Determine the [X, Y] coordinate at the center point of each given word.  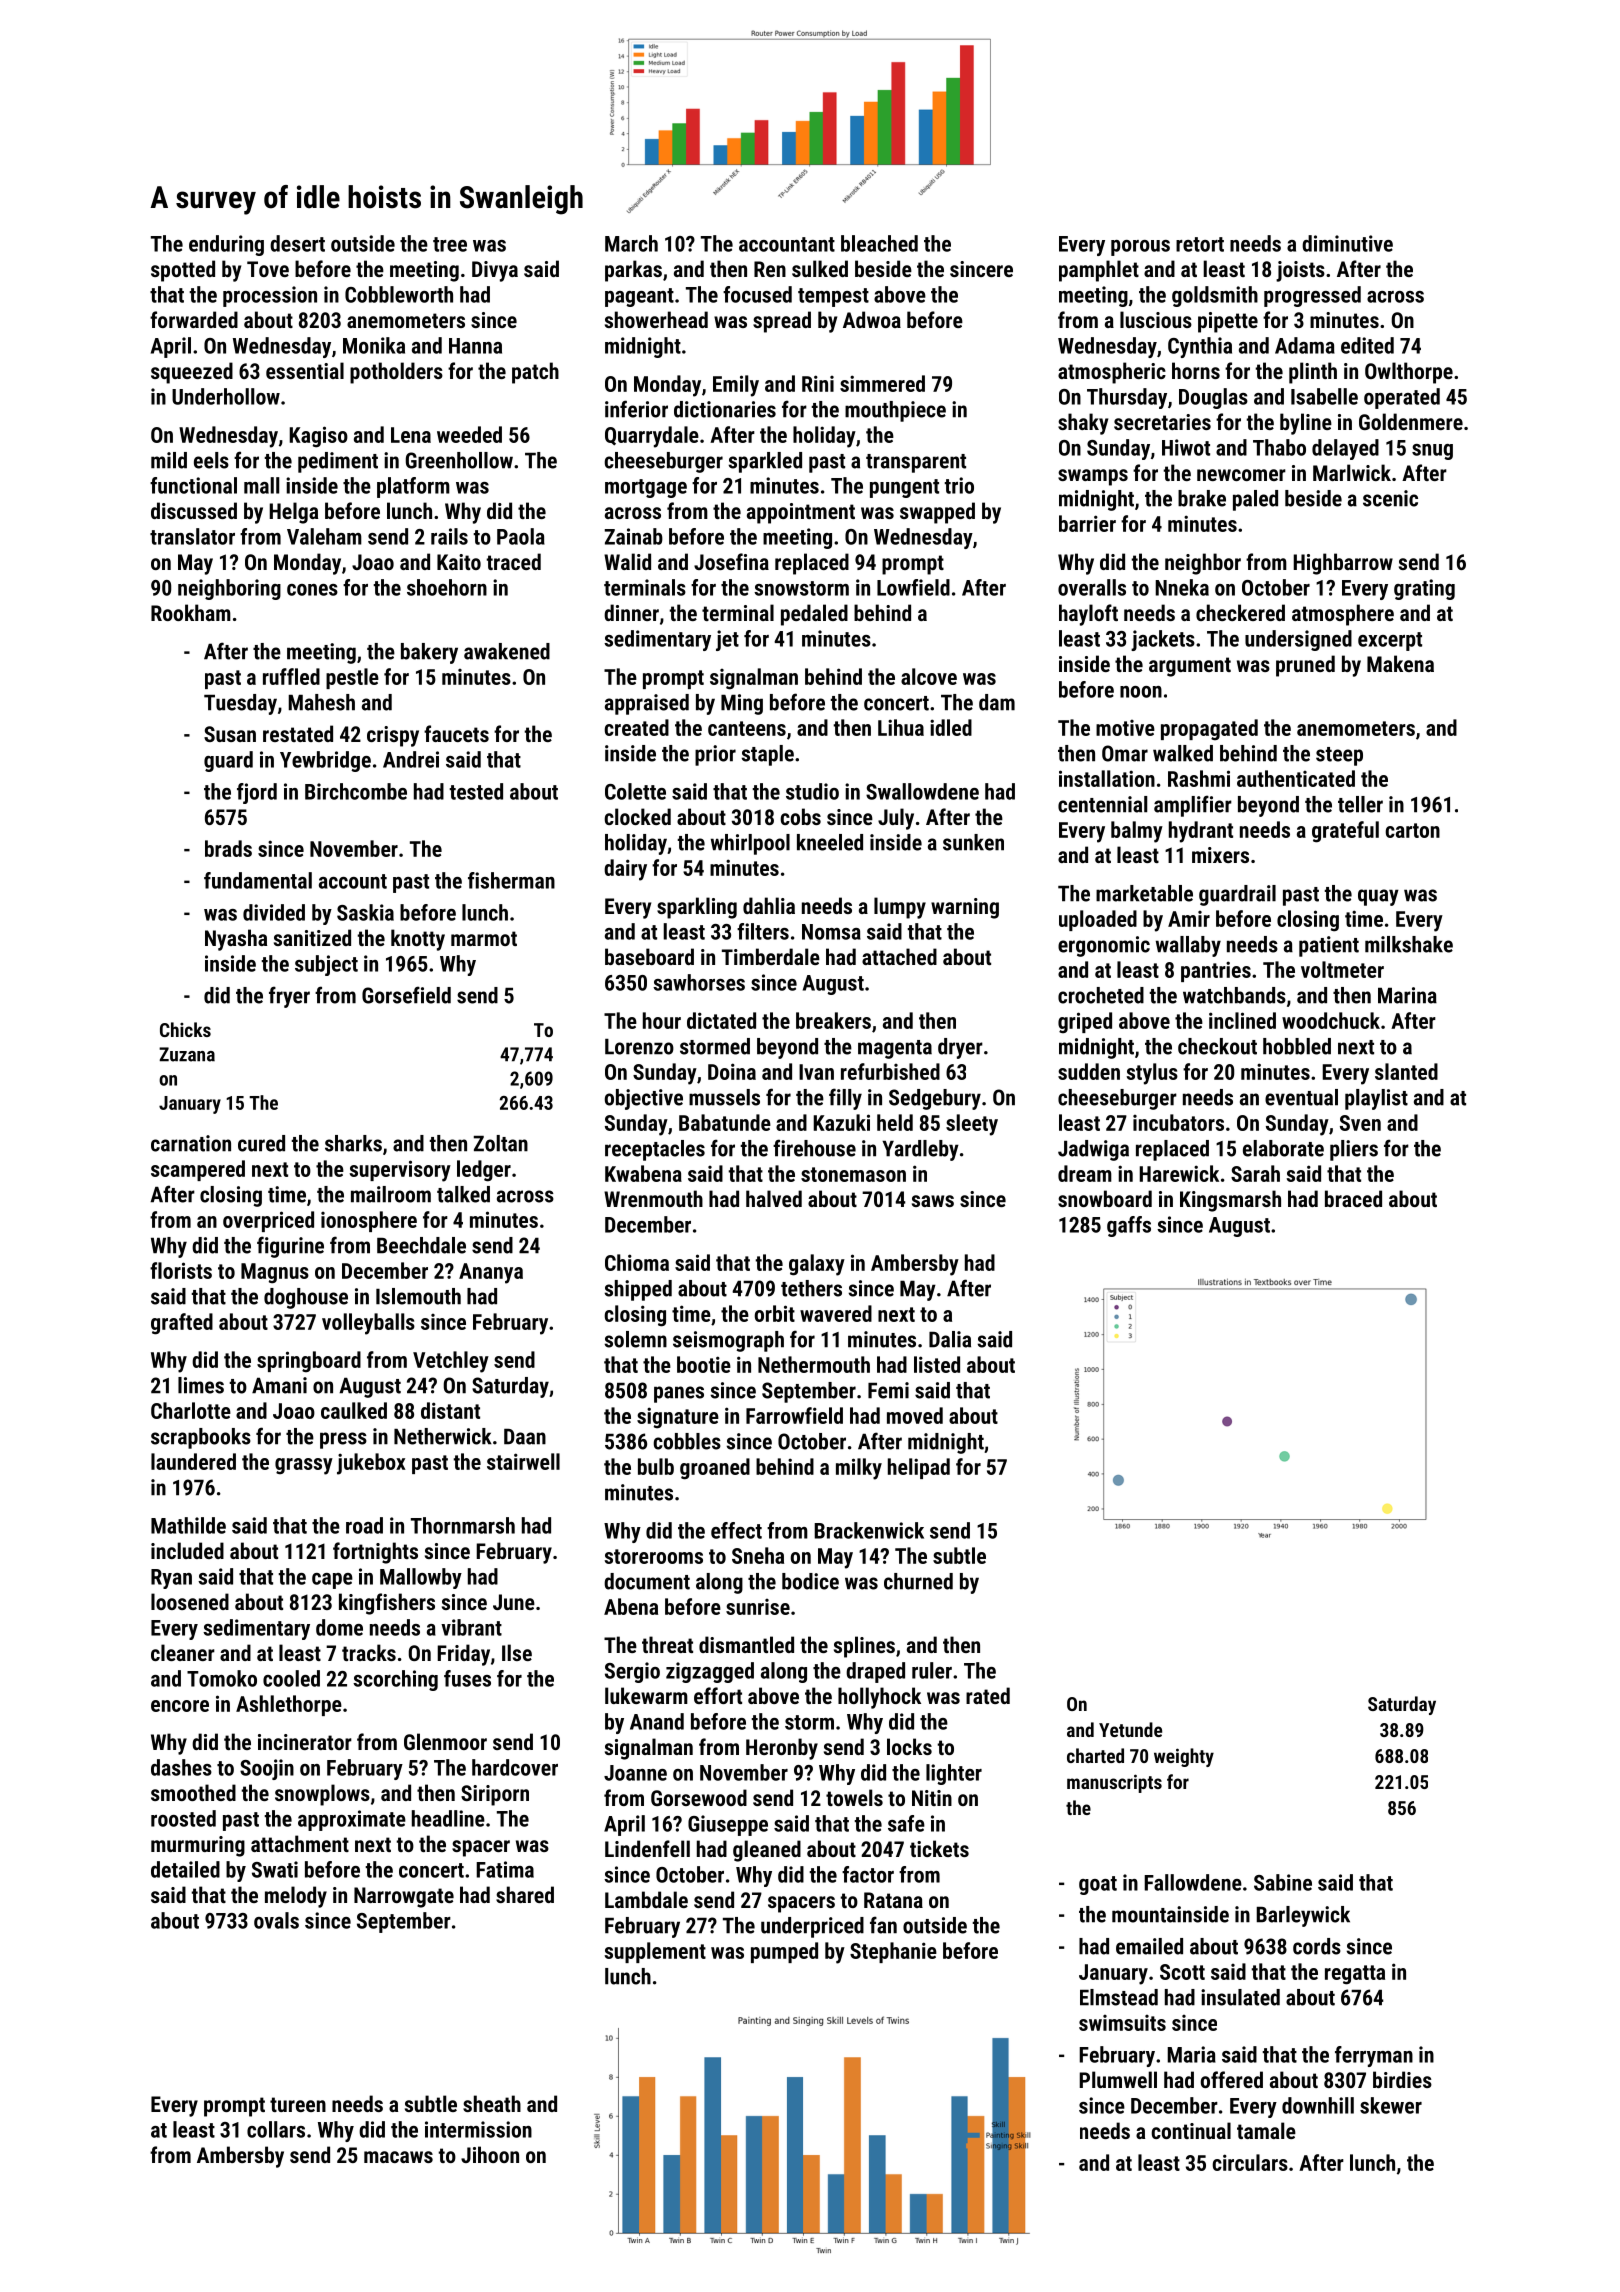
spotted [183, 271]
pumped [784, 1952]
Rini [818, 383]
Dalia [950, 1339]
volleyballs [368, 1324]
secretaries [1162, 422]
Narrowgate [404, 1897]
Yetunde [1130, 1729]
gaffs [1129, 1226]
